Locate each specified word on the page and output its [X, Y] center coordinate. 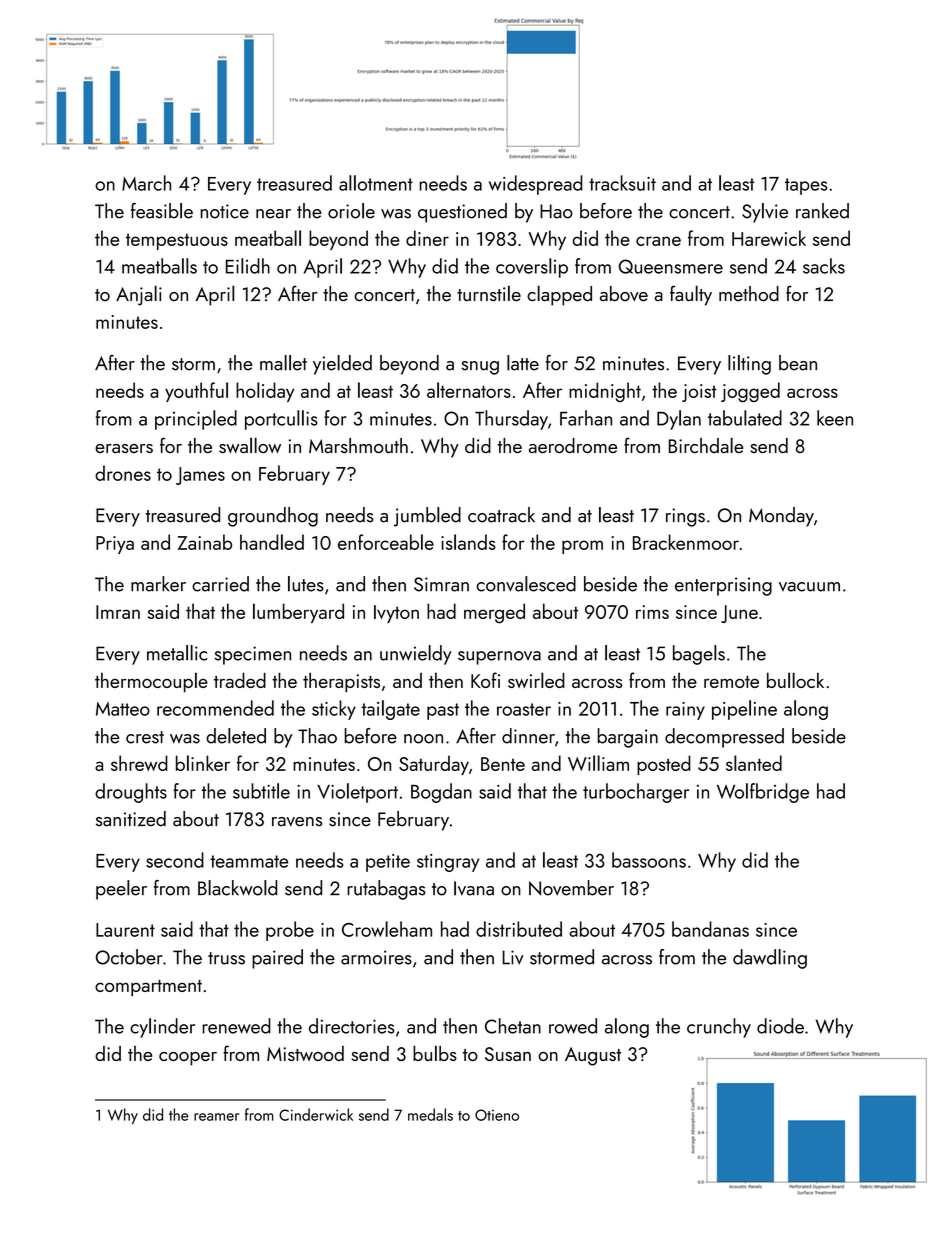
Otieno [497, 1115]
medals [430, 1114]
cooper [188, 1059]
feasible [162, 211]
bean [798, 363]
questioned [462, 213]
